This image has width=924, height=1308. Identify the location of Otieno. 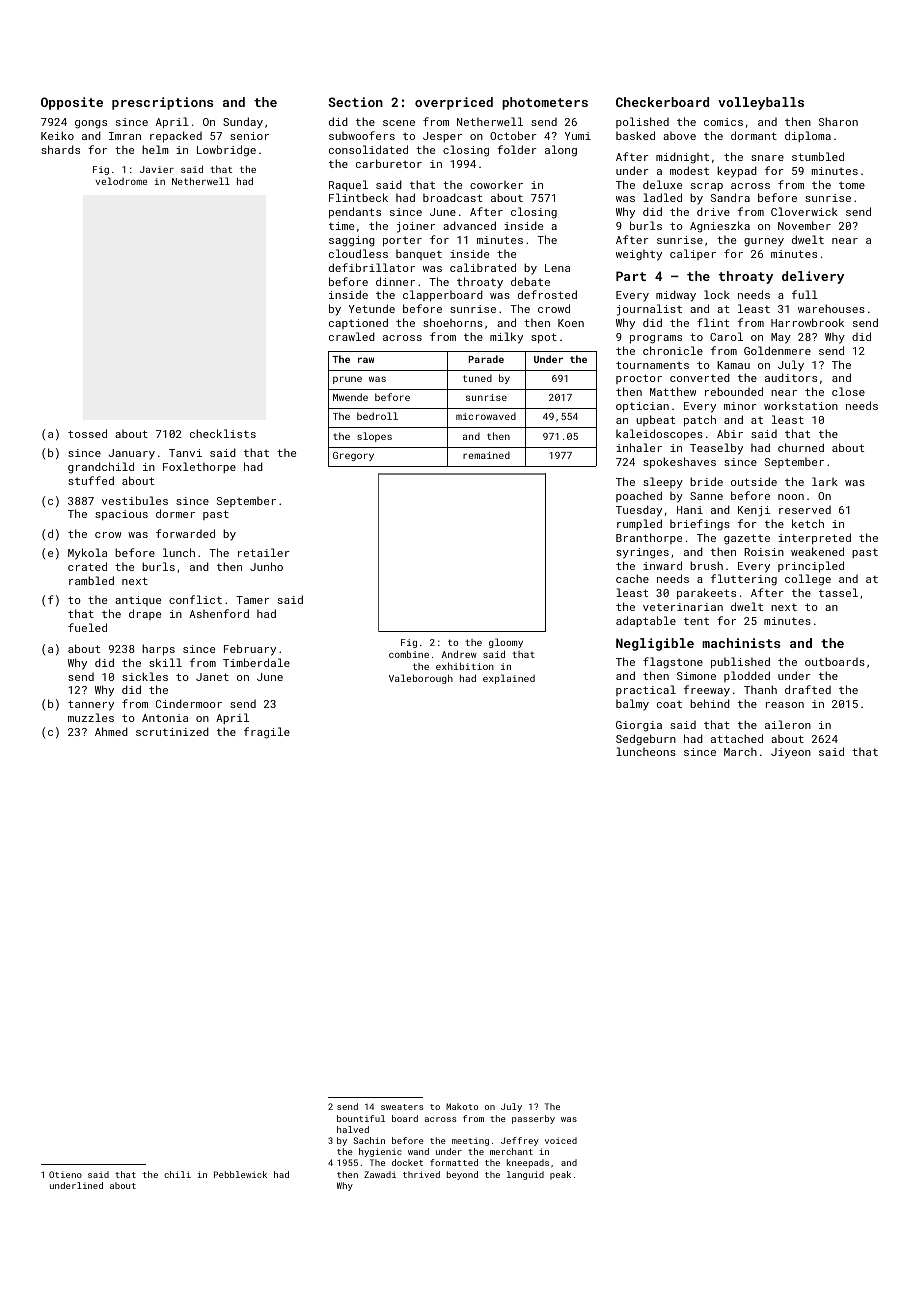
(65, 1174).
